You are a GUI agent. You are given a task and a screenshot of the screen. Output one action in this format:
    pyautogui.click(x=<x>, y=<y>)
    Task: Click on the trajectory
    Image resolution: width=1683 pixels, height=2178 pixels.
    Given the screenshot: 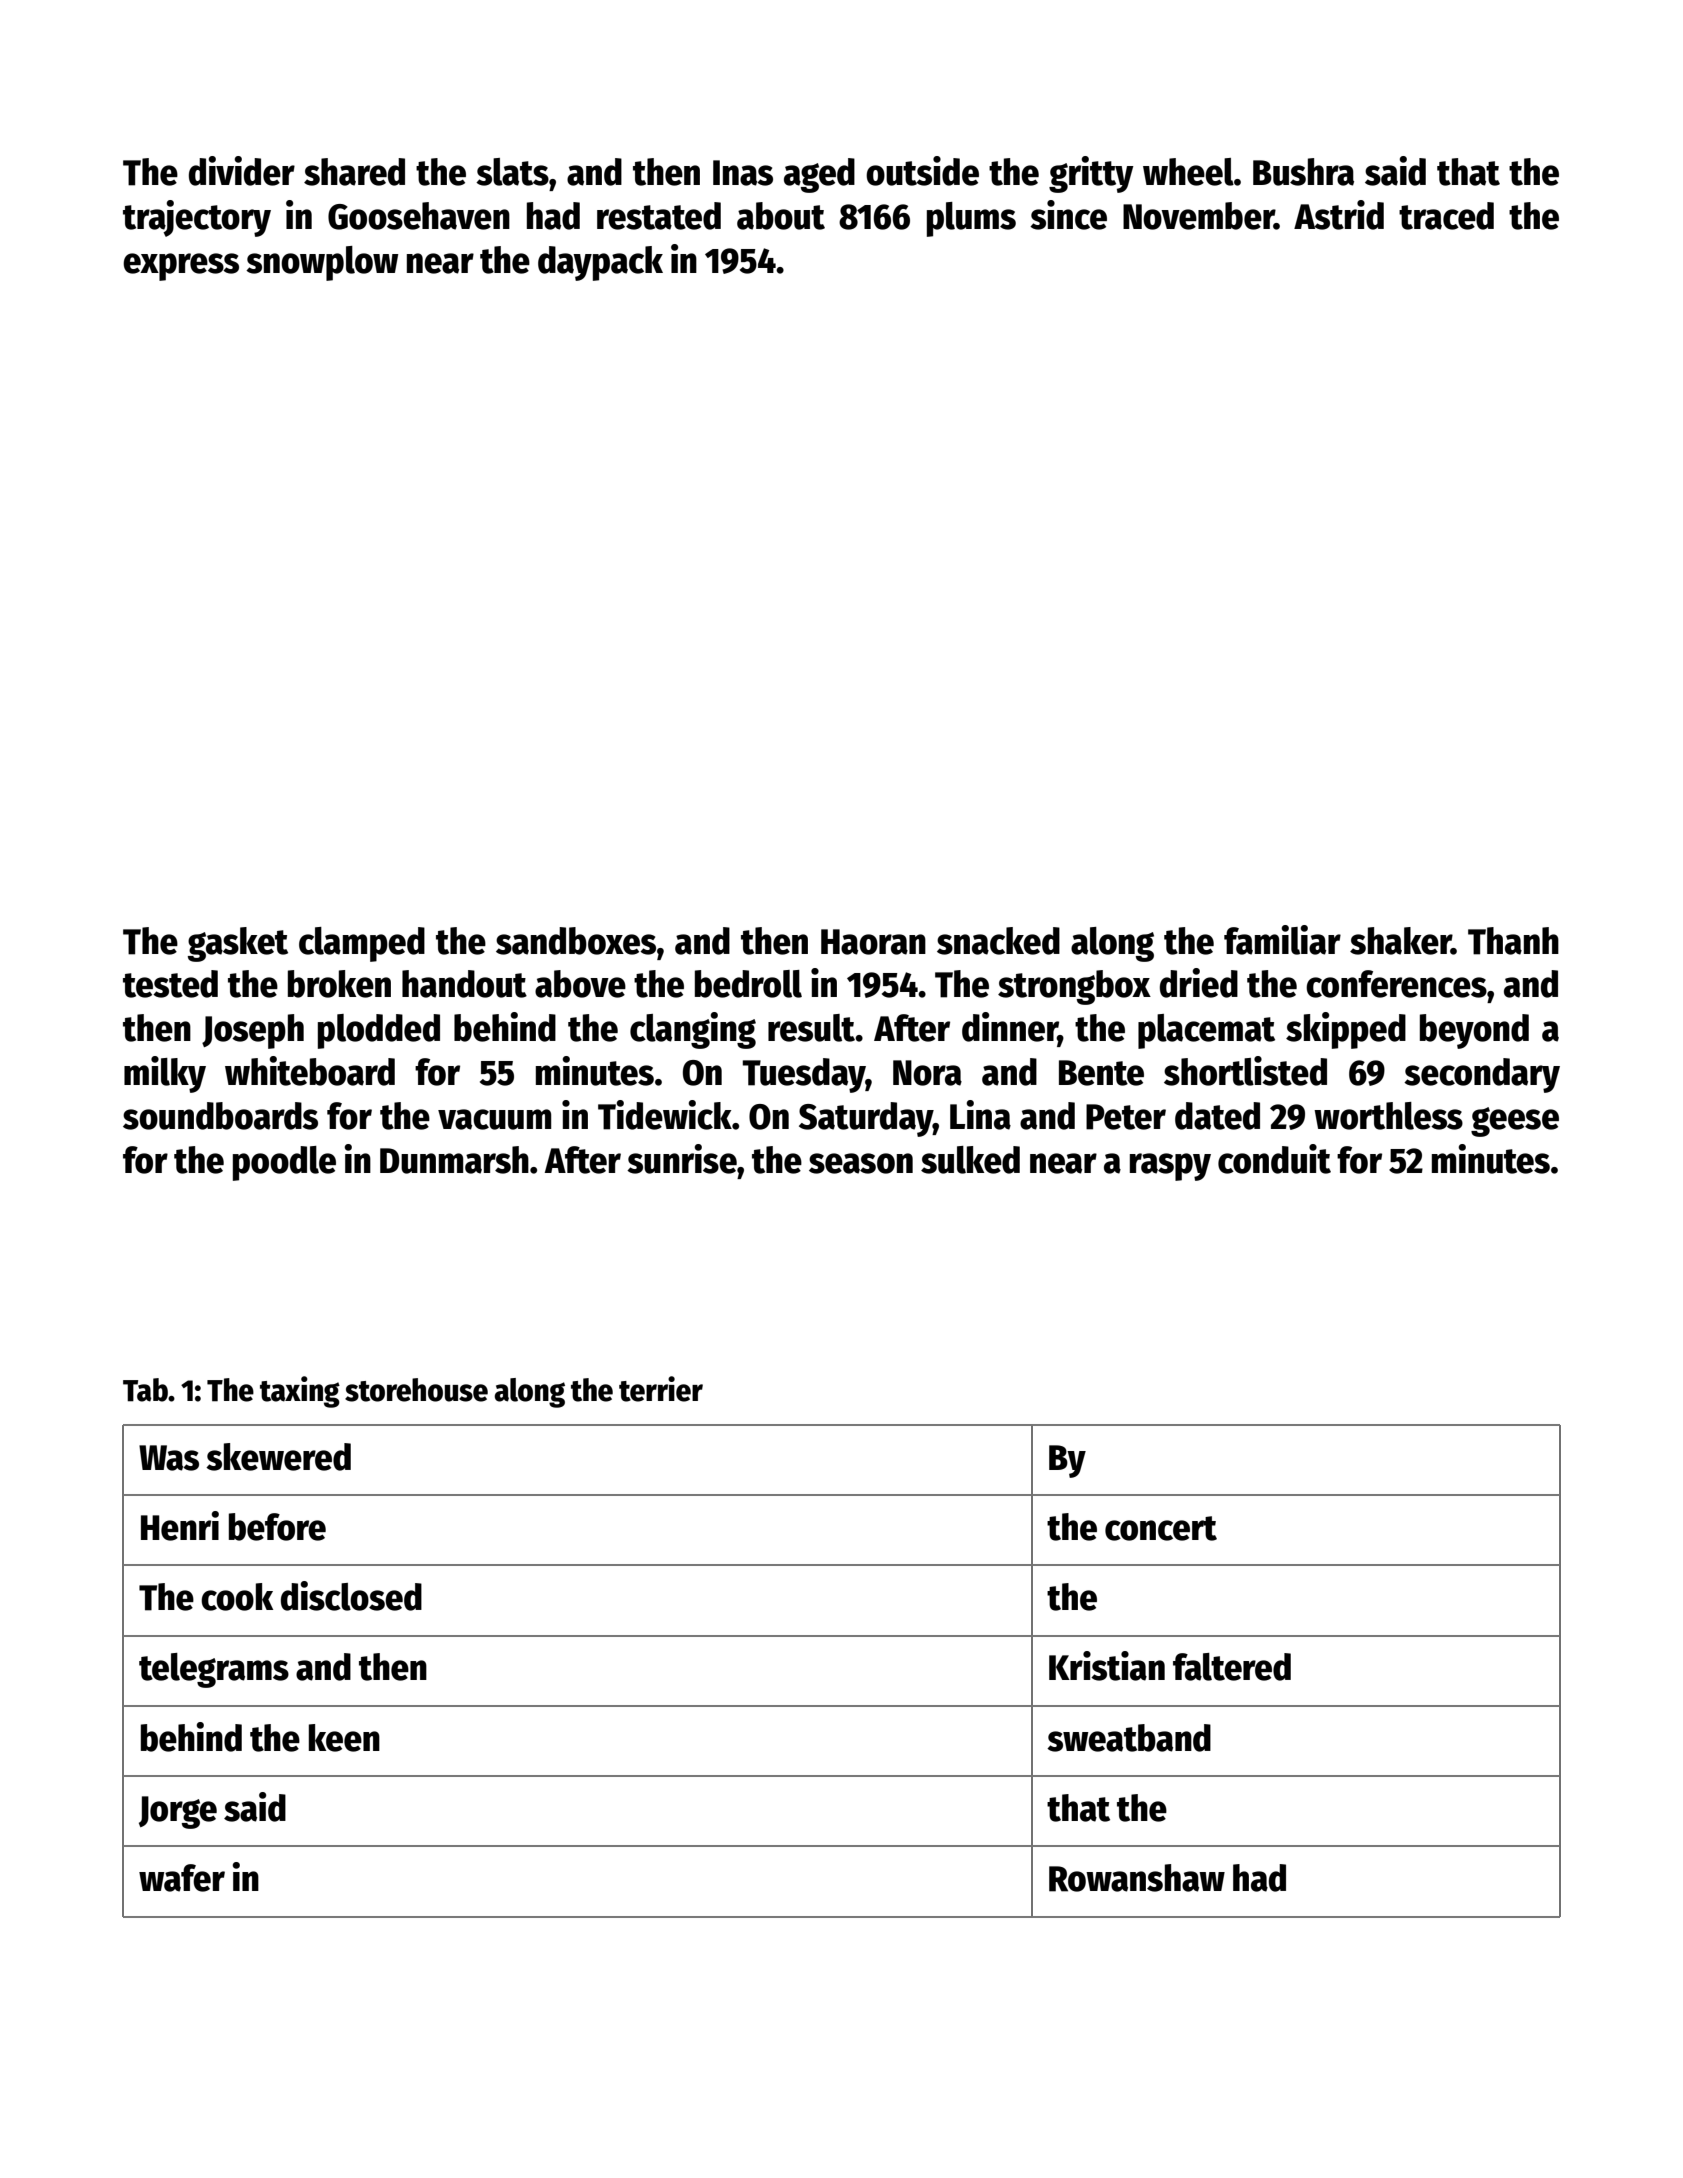 What is the action you would take?
    pyautogui.click(x=197, y=218)
